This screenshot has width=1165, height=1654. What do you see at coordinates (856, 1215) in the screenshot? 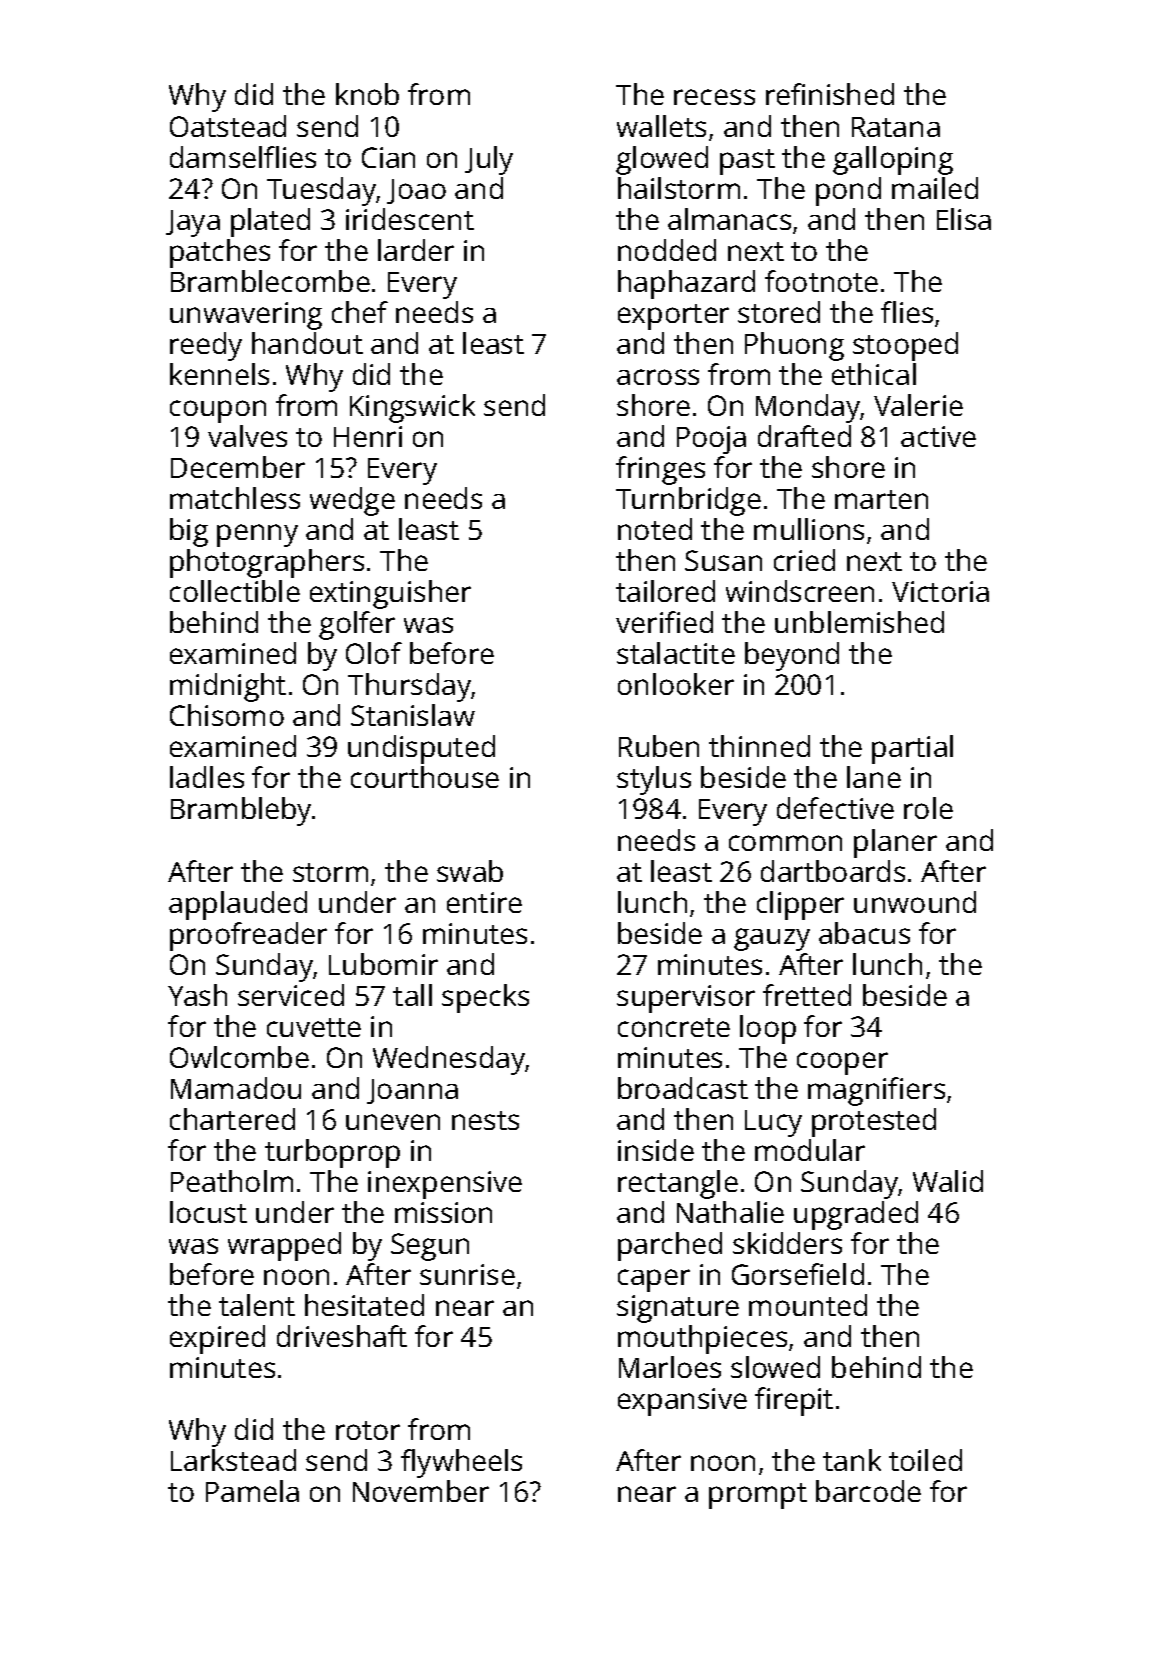
I see `upgraded` at bounding box center [856, 1215].
